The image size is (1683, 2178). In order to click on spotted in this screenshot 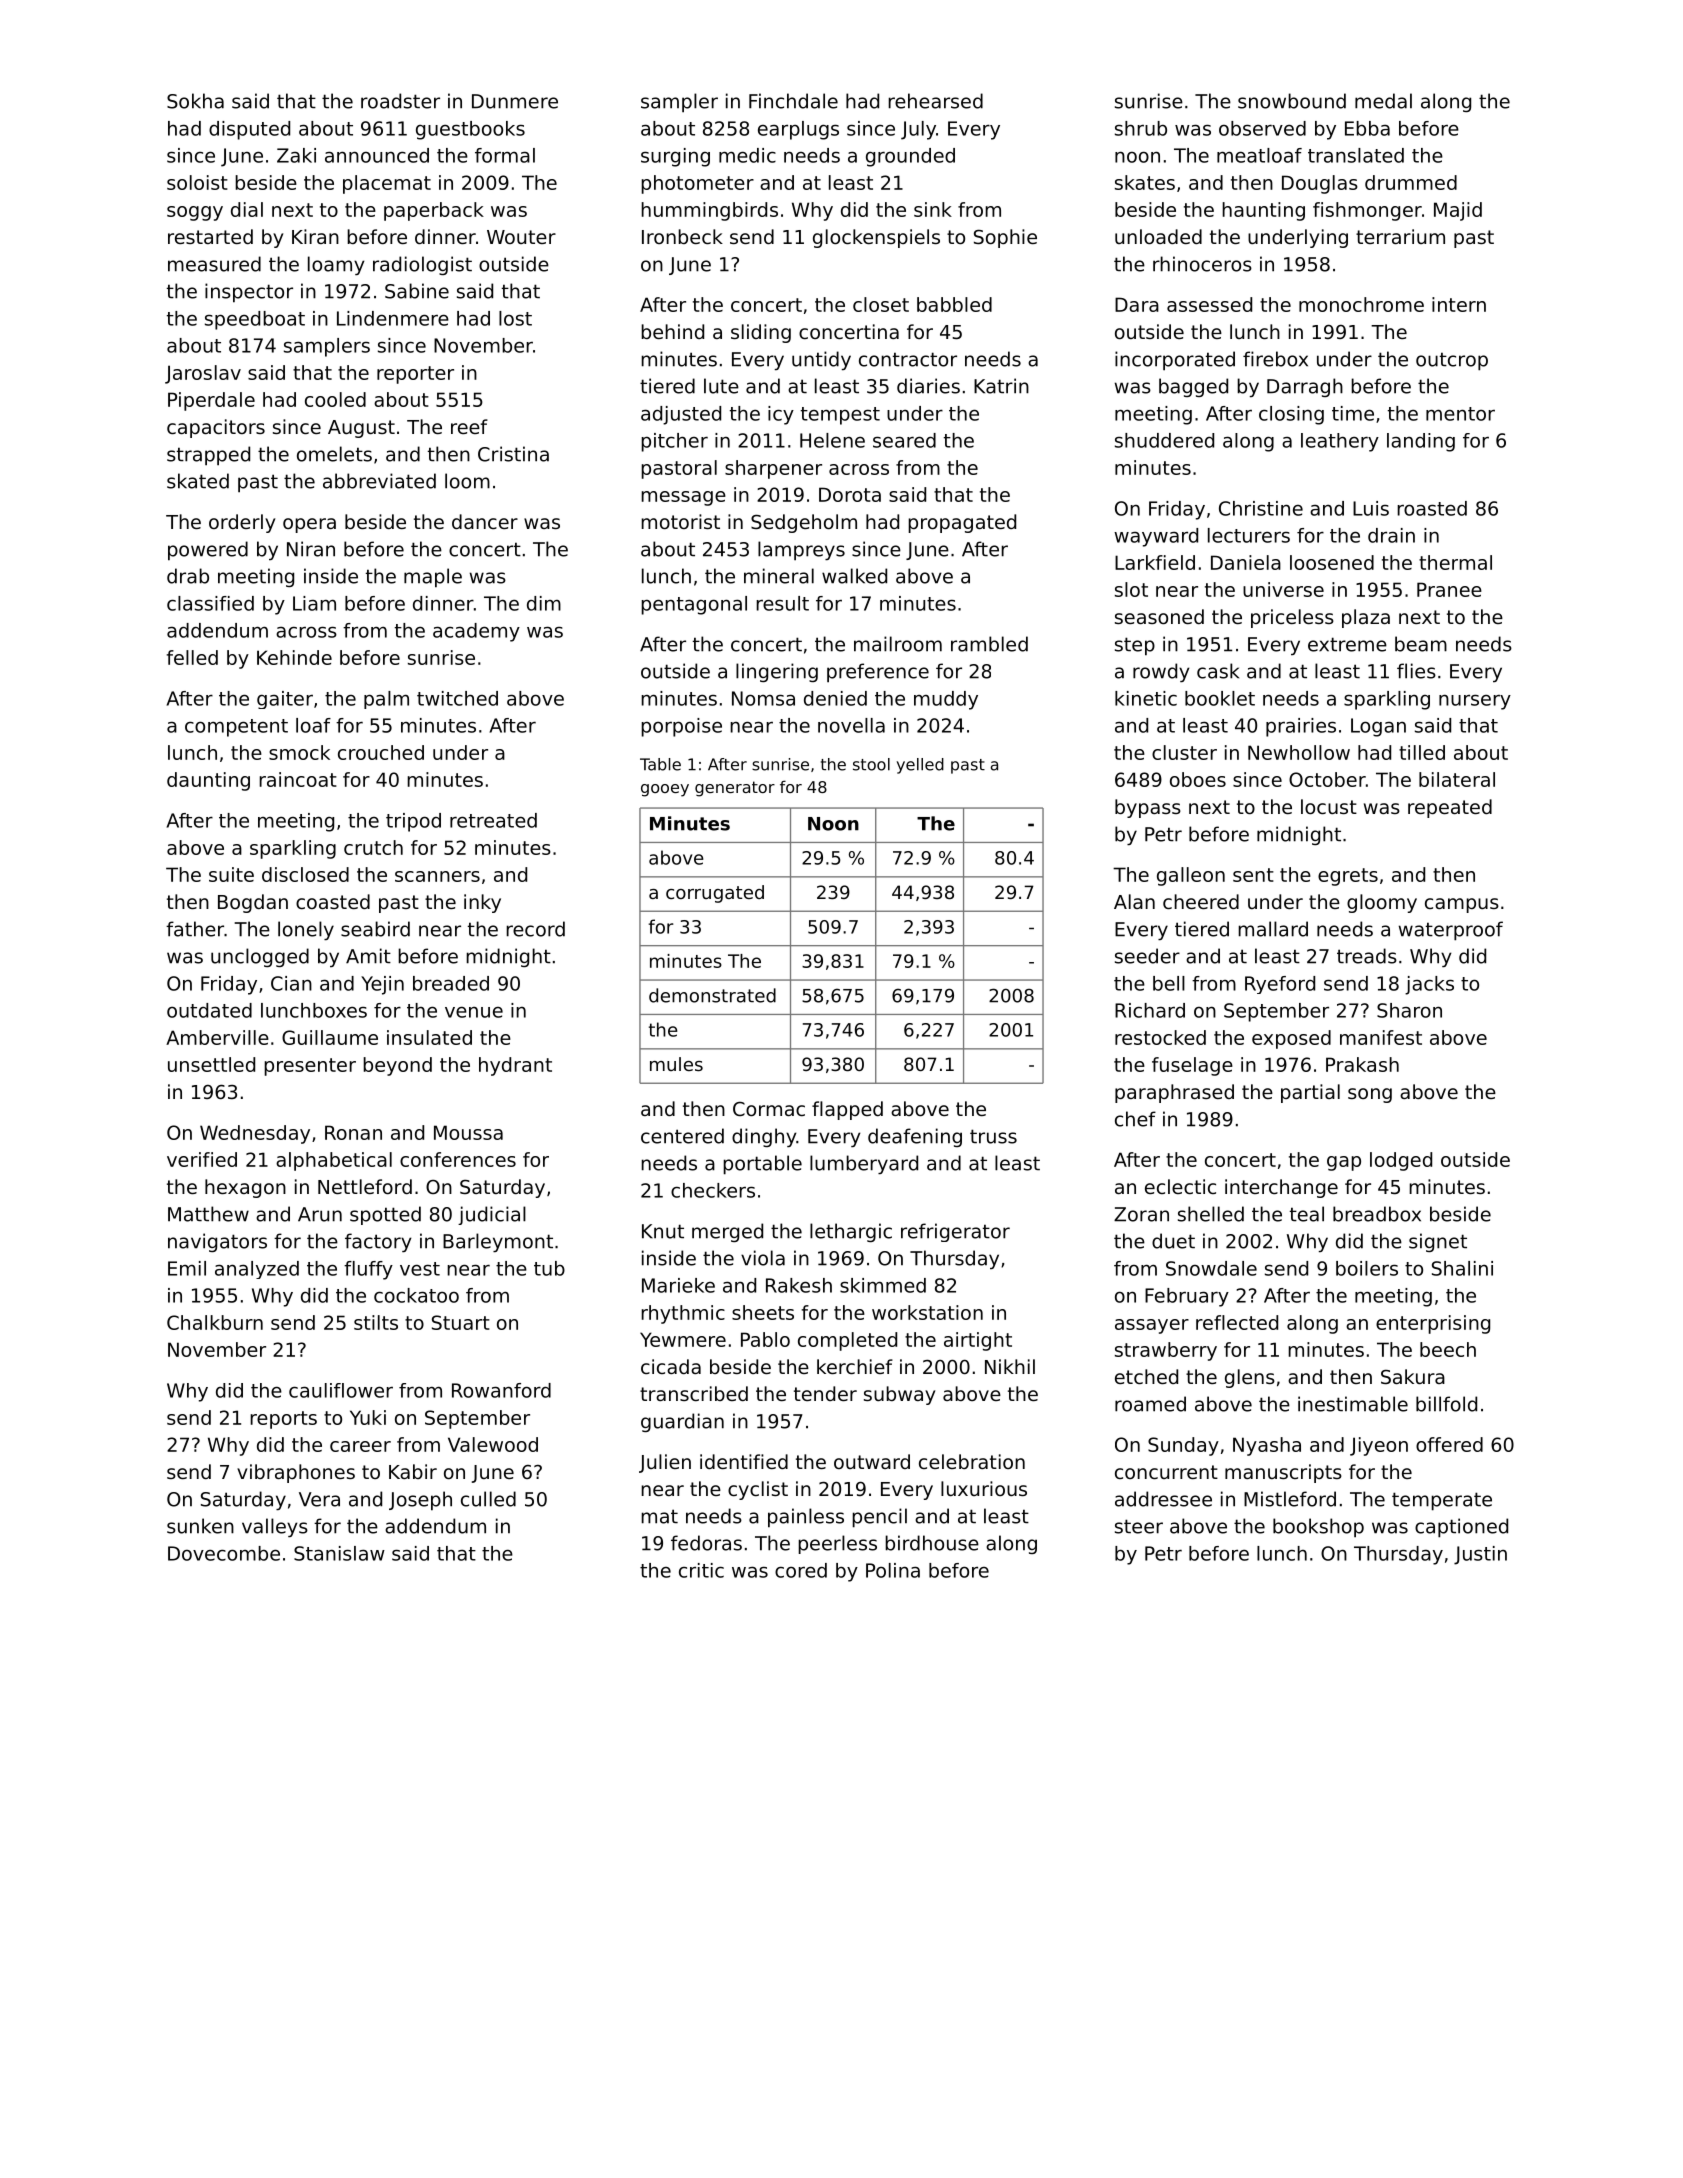, I will do `click(385, 1215)`.
